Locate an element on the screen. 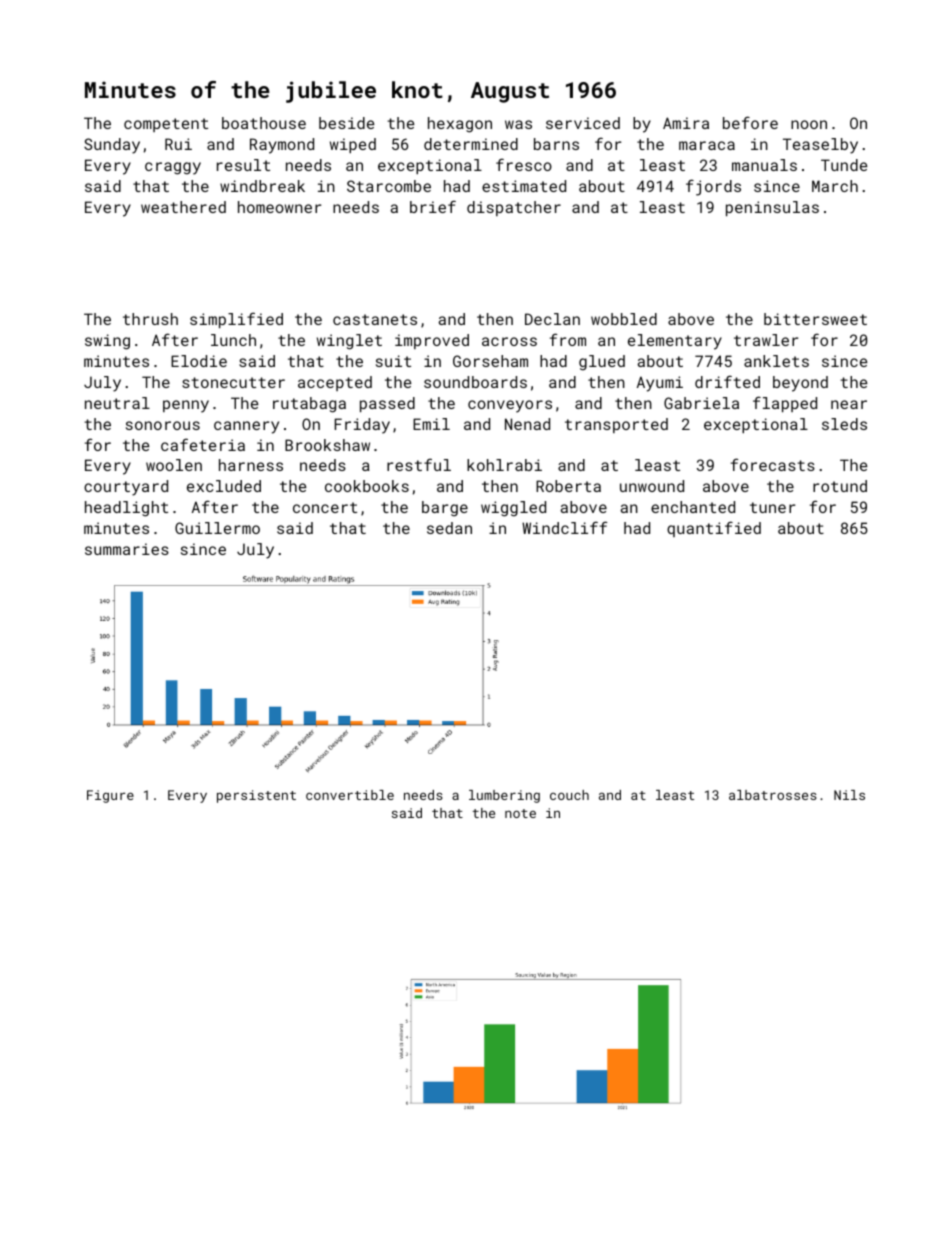 The image size is (952, 1233). competent is located at coordinates (166, 125).
